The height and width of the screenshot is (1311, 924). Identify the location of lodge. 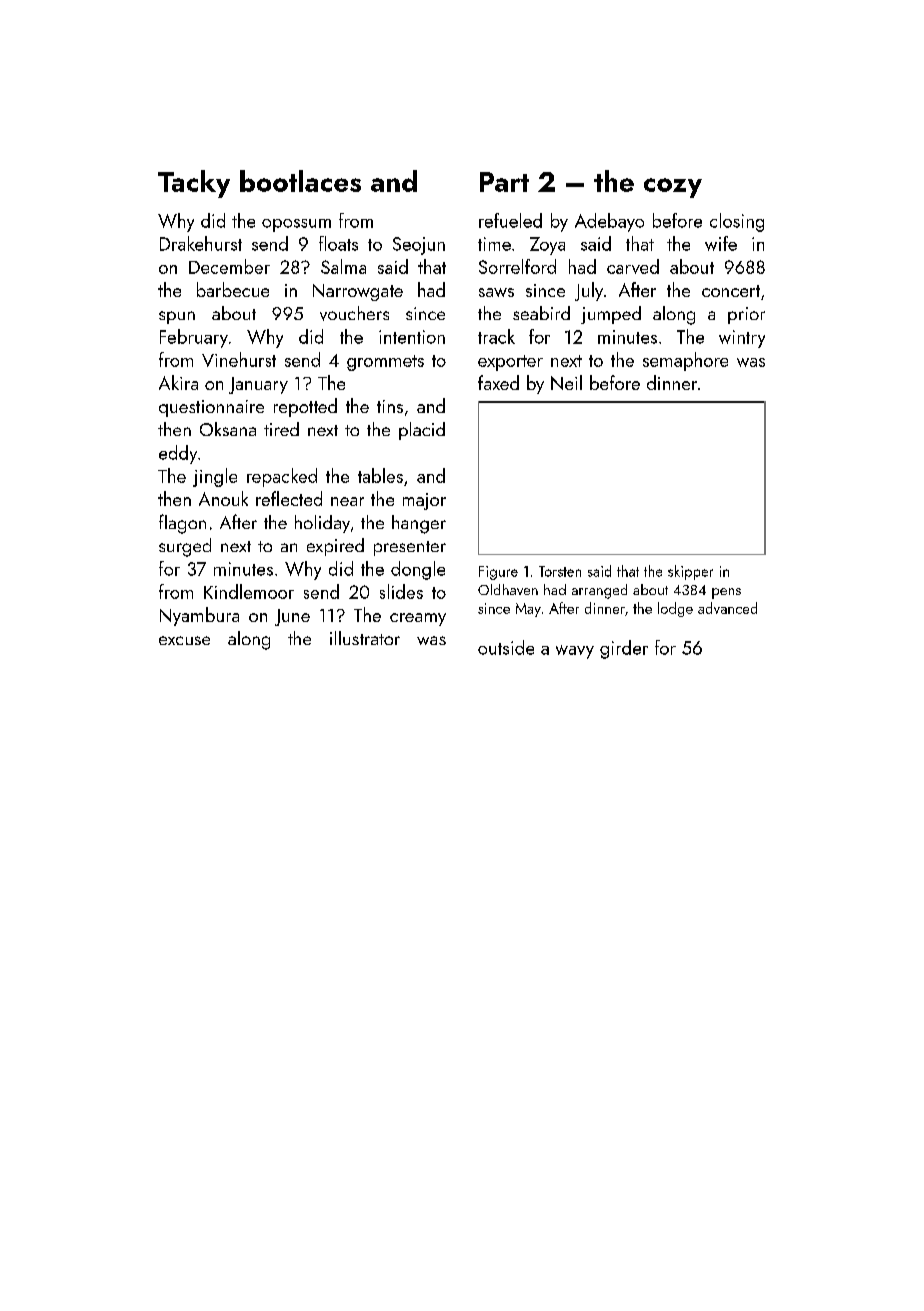
(675, 609).
